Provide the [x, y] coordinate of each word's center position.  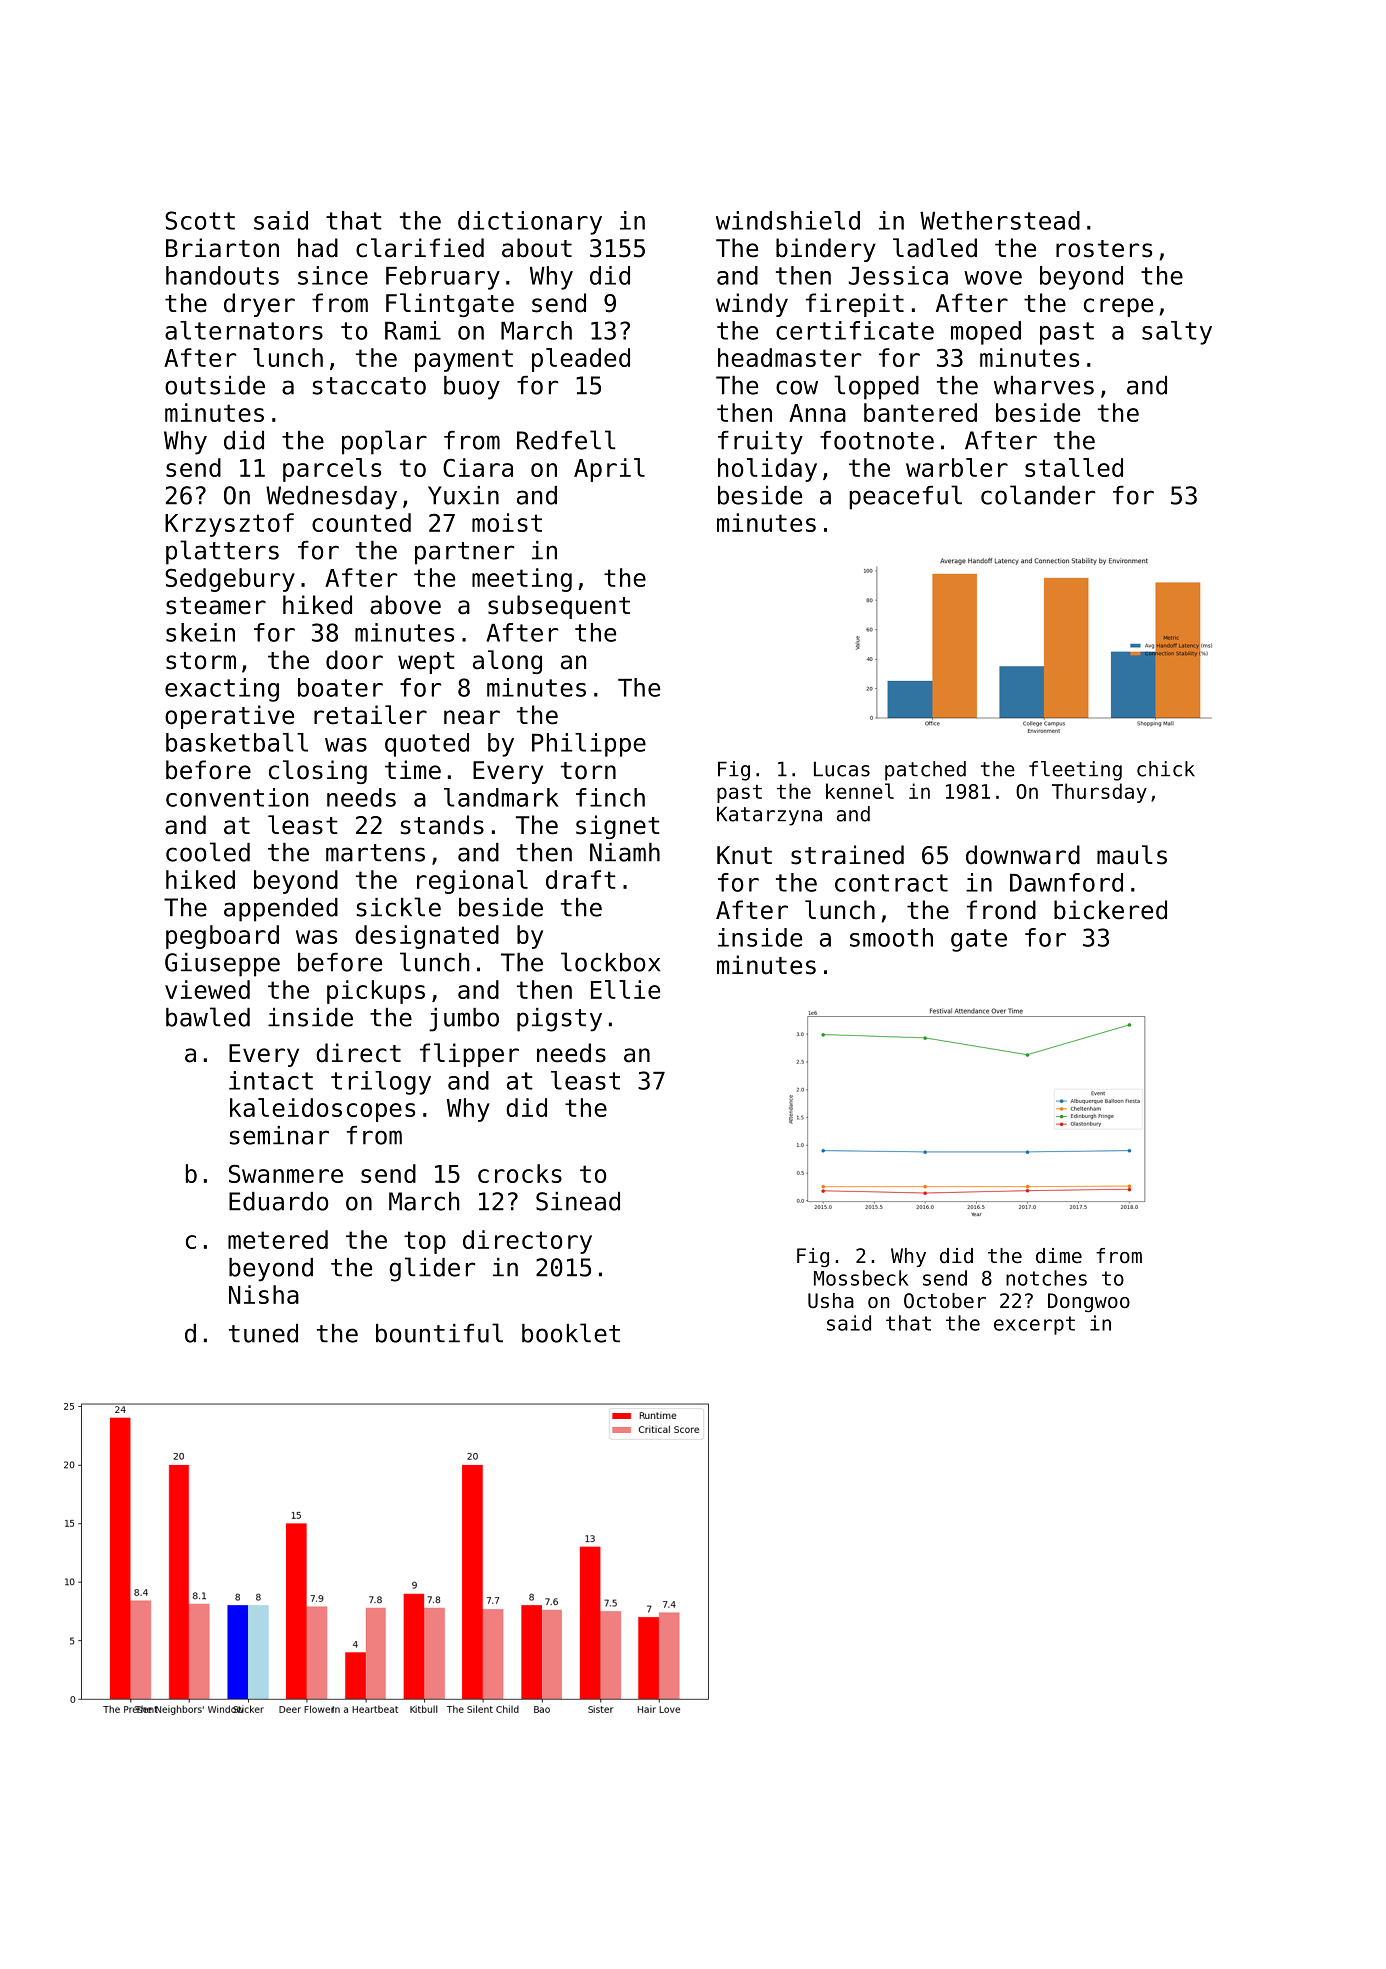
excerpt [1034, 1325]
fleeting [1075, 771]
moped [986, 333]
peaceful [905, 497]
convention [237, 797]
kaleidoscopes [322, 1110]
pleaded [581, 360]
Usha [831, 1301]
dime [1059, 1256]
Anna [817, 413]
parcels [332, 470]
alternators [244, 330]
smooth [891, 937]
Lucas [842, 769]
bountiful [439, 1333]
